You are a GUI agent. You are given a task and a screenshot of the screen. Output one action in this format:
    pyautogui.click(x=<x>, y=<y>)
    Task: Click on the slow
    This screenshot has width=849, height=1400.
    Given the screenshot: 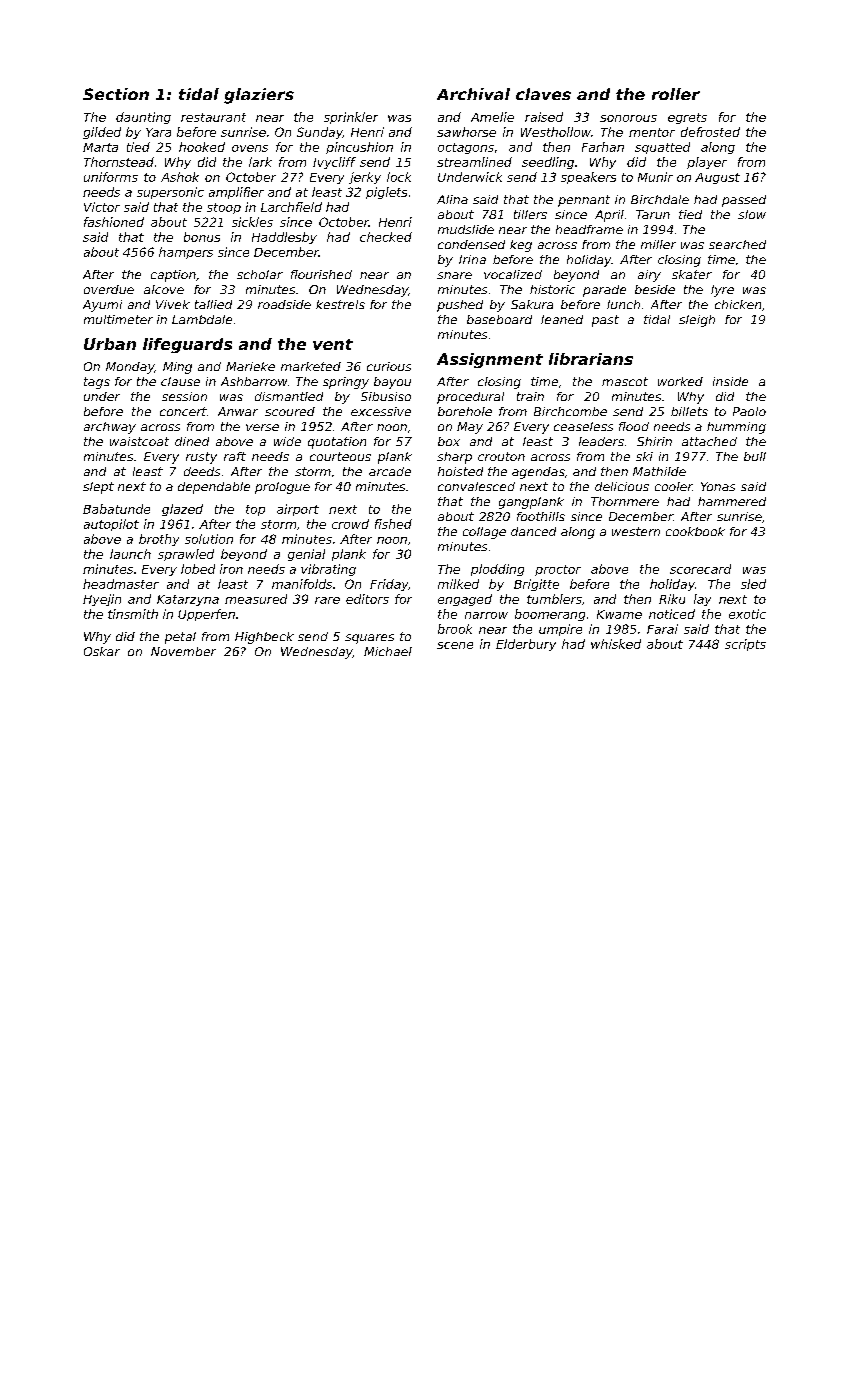 What is the action you would take?
    pyautogui.click(x=752, y=214)
